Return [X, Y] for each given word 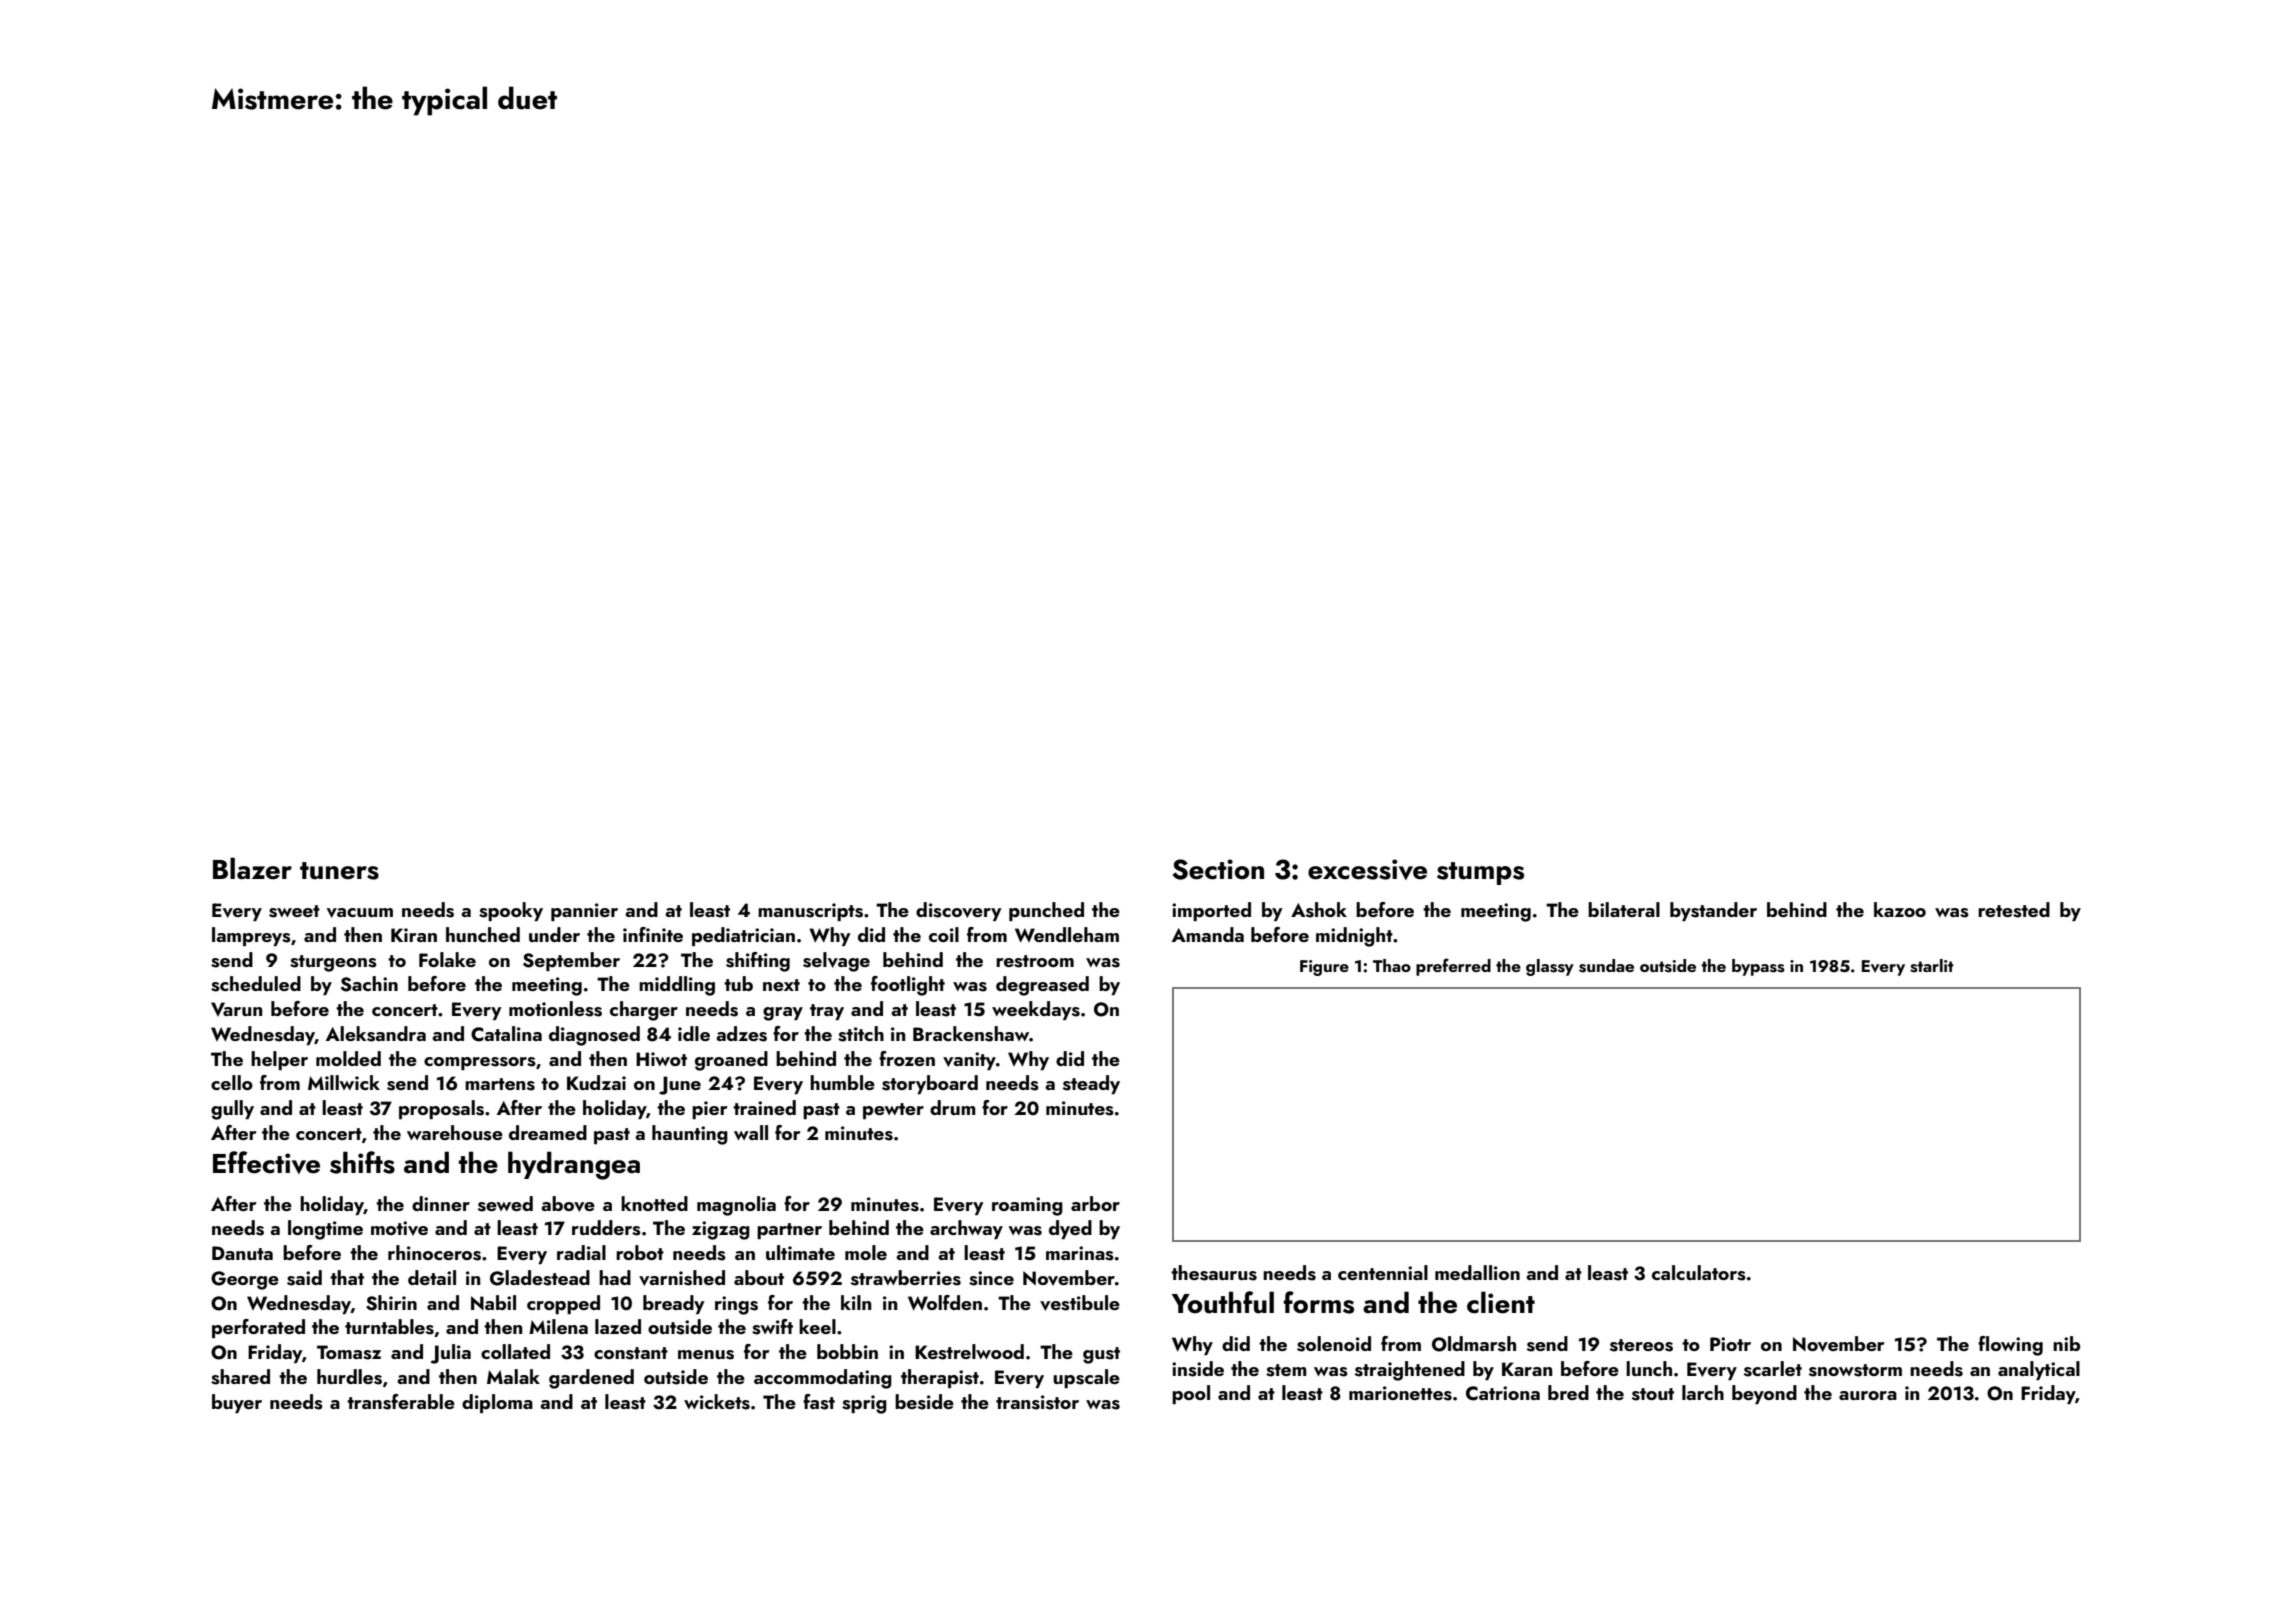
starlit [1932, 966]
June [680, 1085]
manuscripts [810, 912]
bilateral [1624, 909]
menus [706, 1355]
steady [1091, 1084]
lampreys [251, 936]
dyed [1070, 1229]
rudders [606, 1228]
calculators [1699, 1273]
